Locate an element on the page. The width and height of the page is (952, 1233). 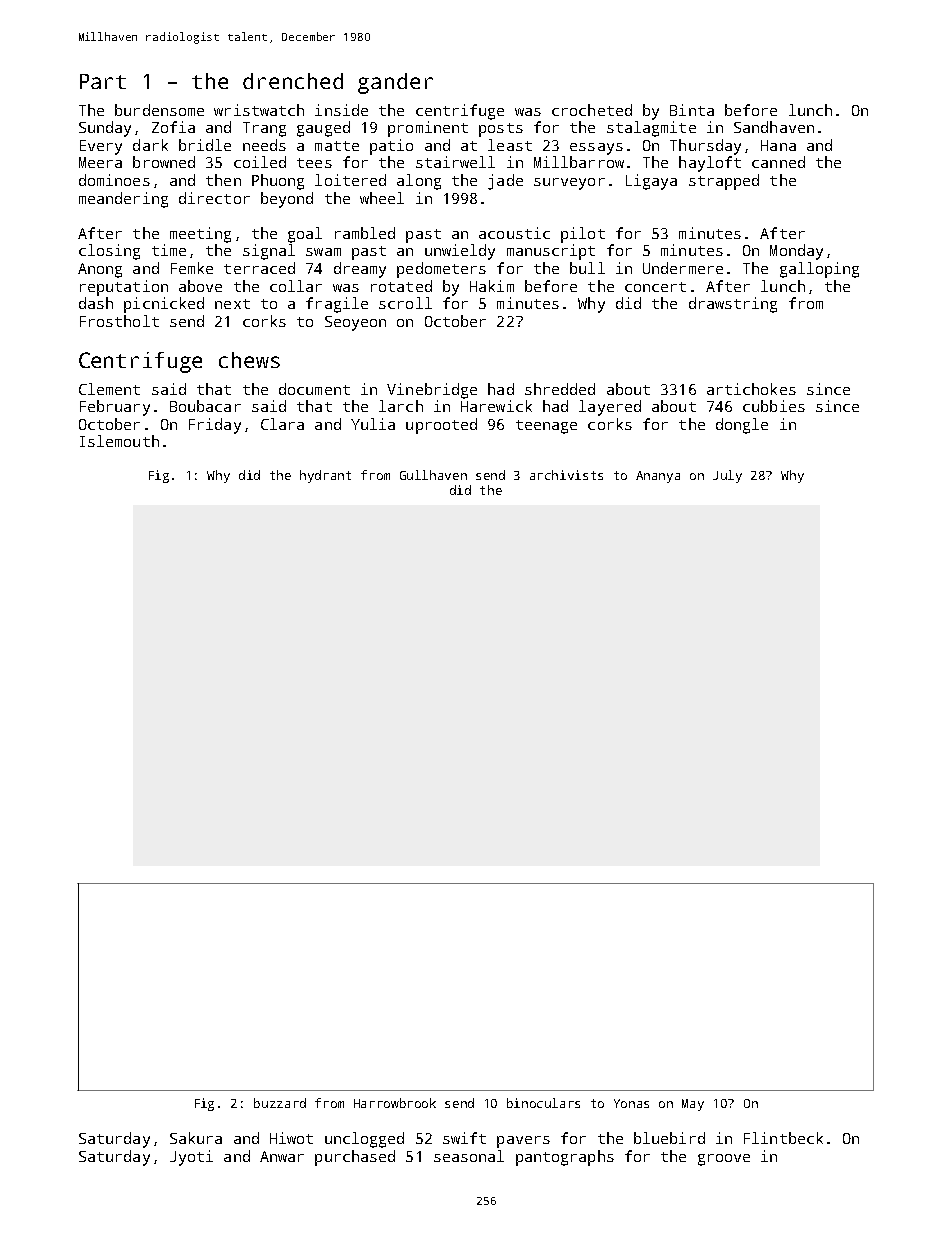
pantographs is located at coordinates (565, 1158).
